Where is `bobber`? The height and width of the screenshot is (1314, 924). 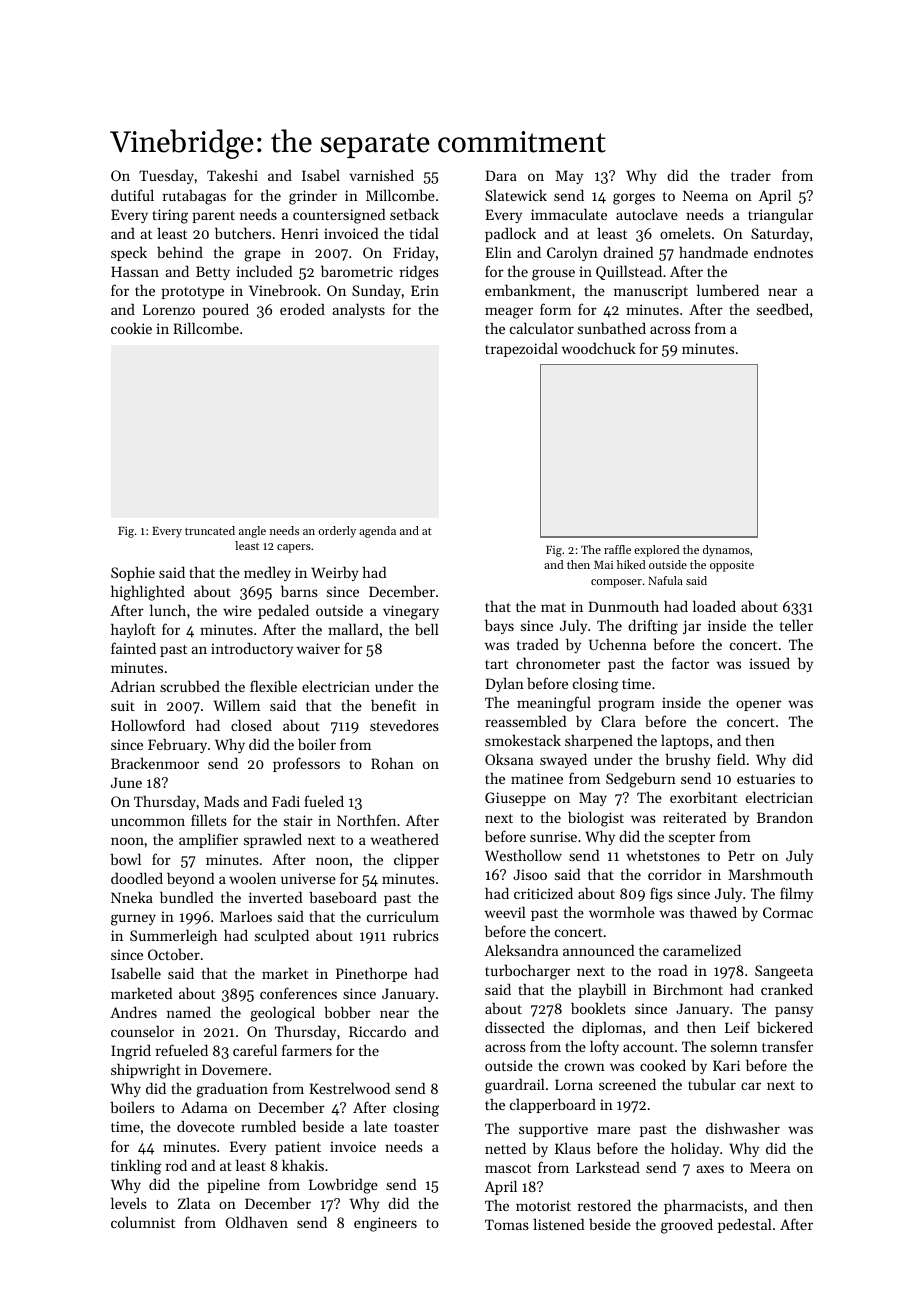 bobber is located at coordinates (347, 1012).
